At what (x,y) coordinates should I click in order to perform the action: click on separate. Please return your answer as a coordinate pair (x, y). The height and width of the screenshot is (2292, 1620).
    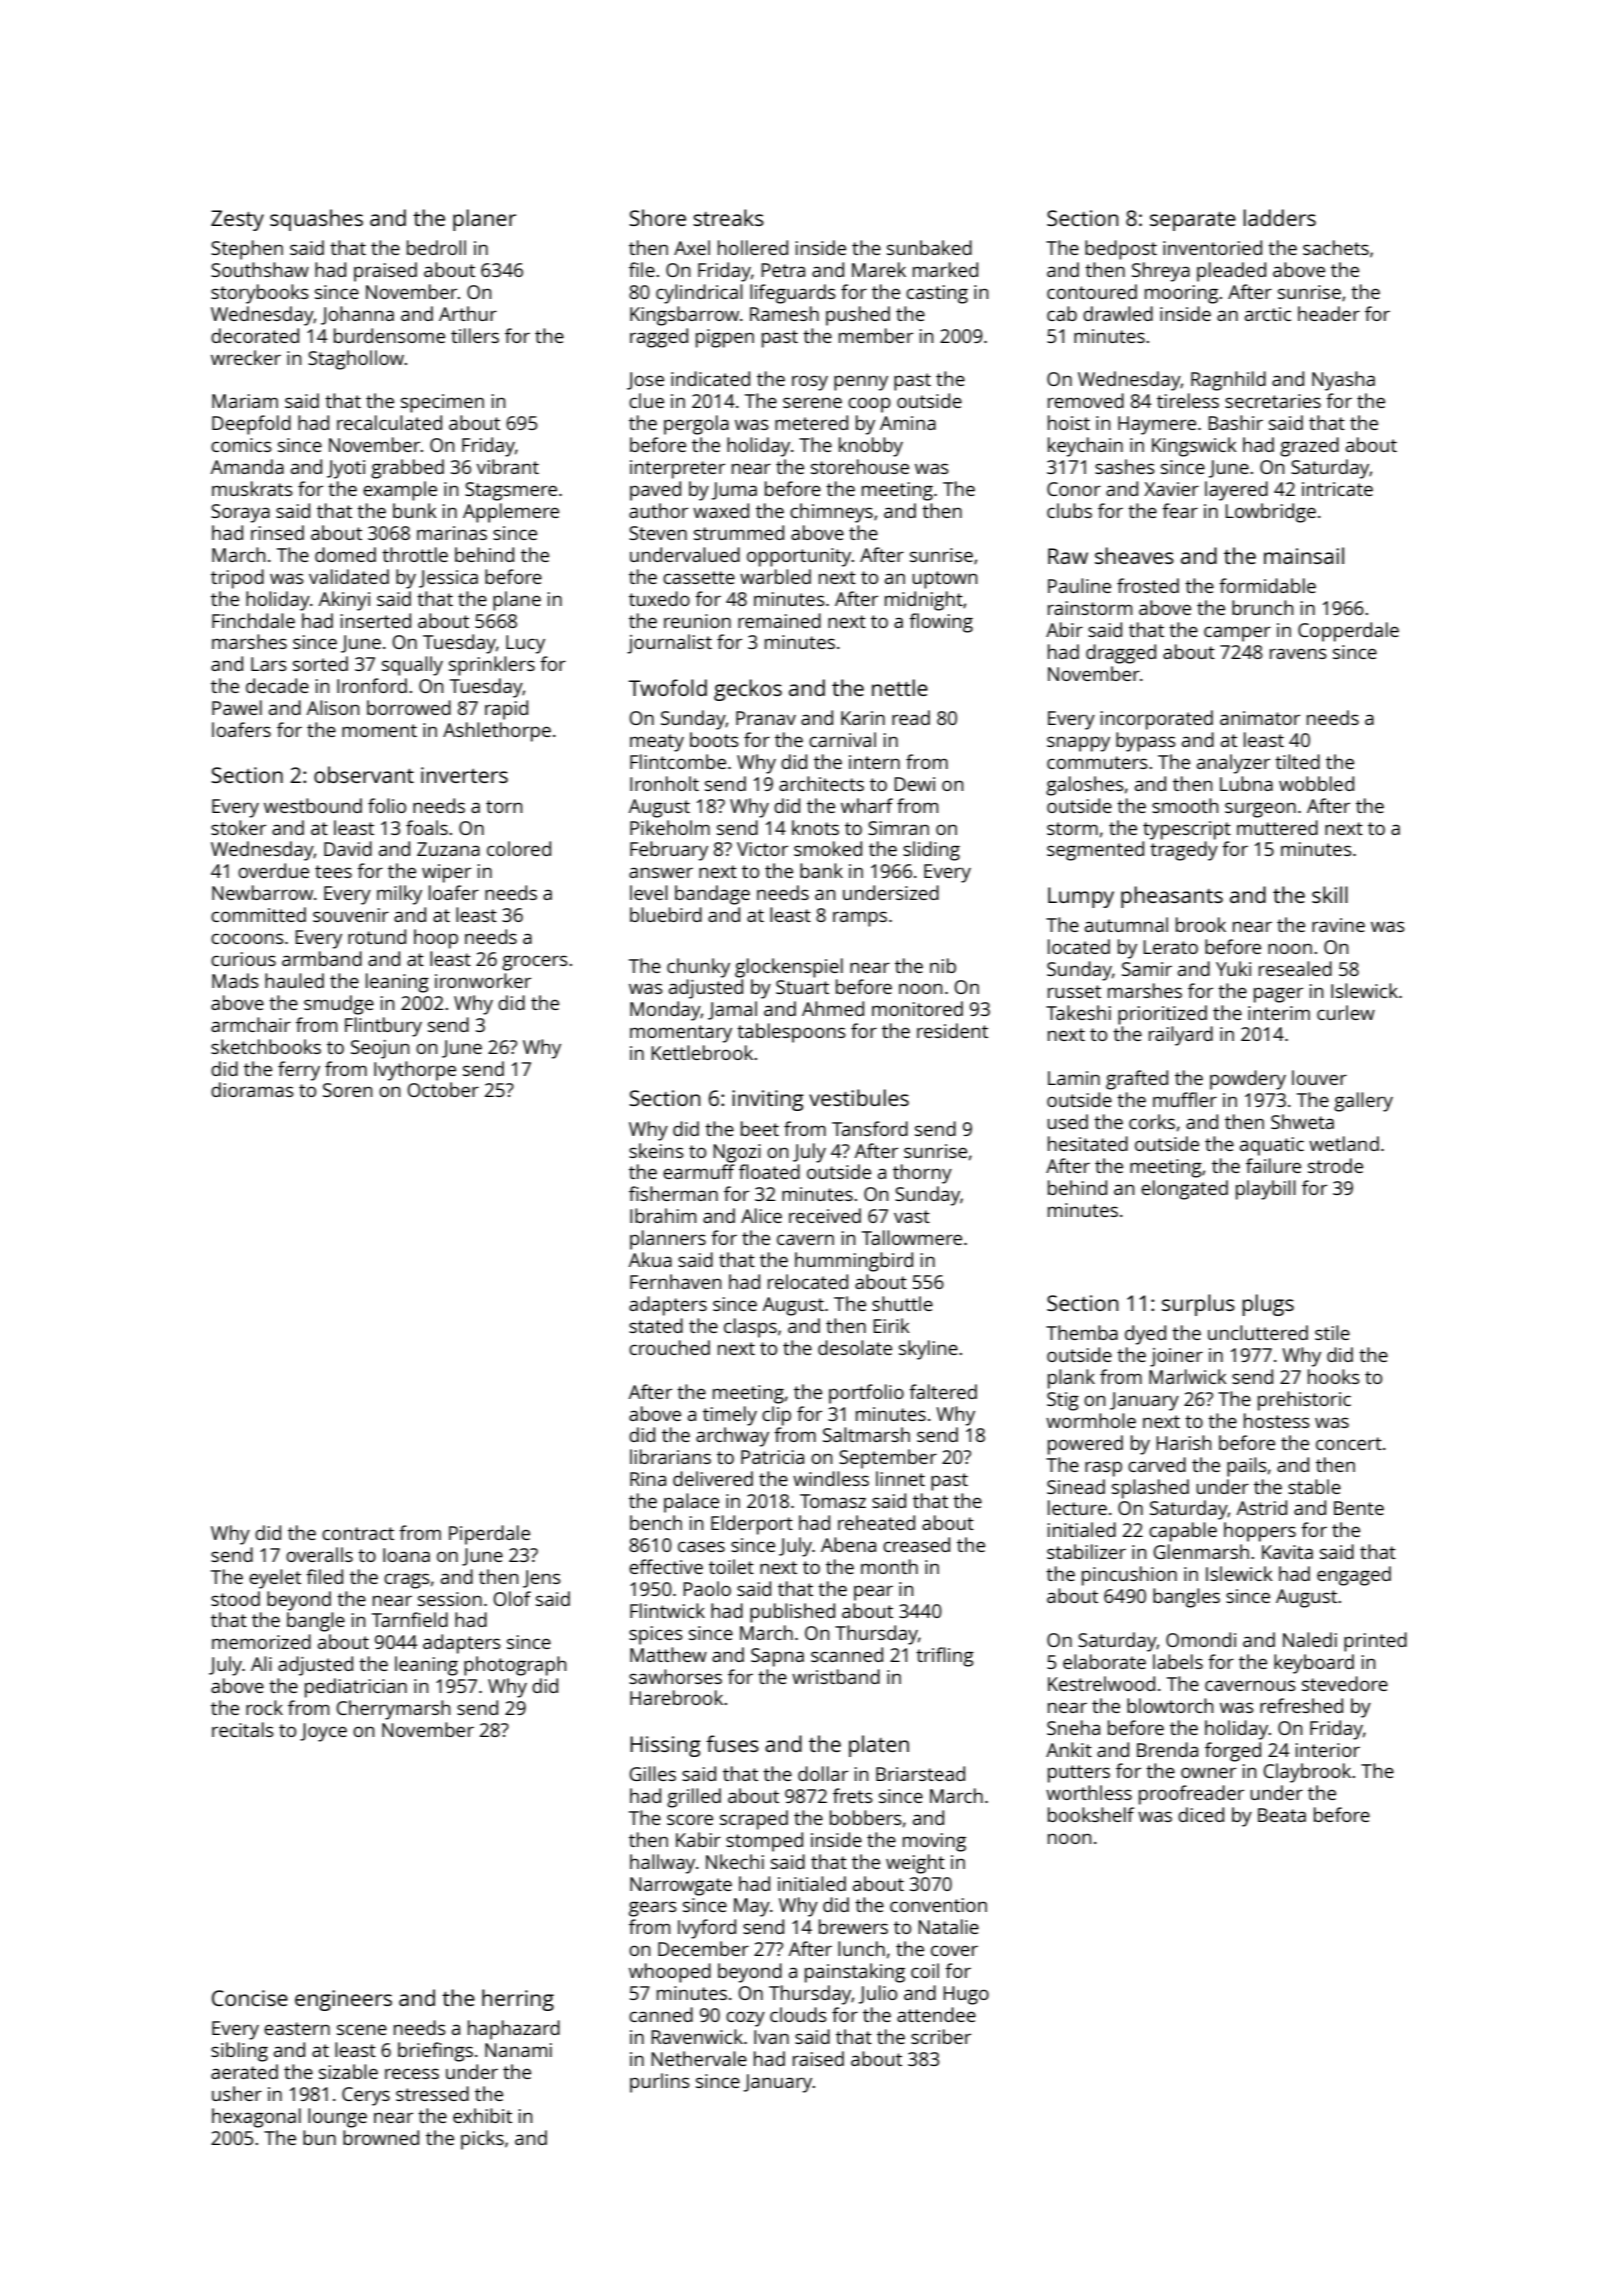
    Looking at the image, I should click on (1193, 221).
